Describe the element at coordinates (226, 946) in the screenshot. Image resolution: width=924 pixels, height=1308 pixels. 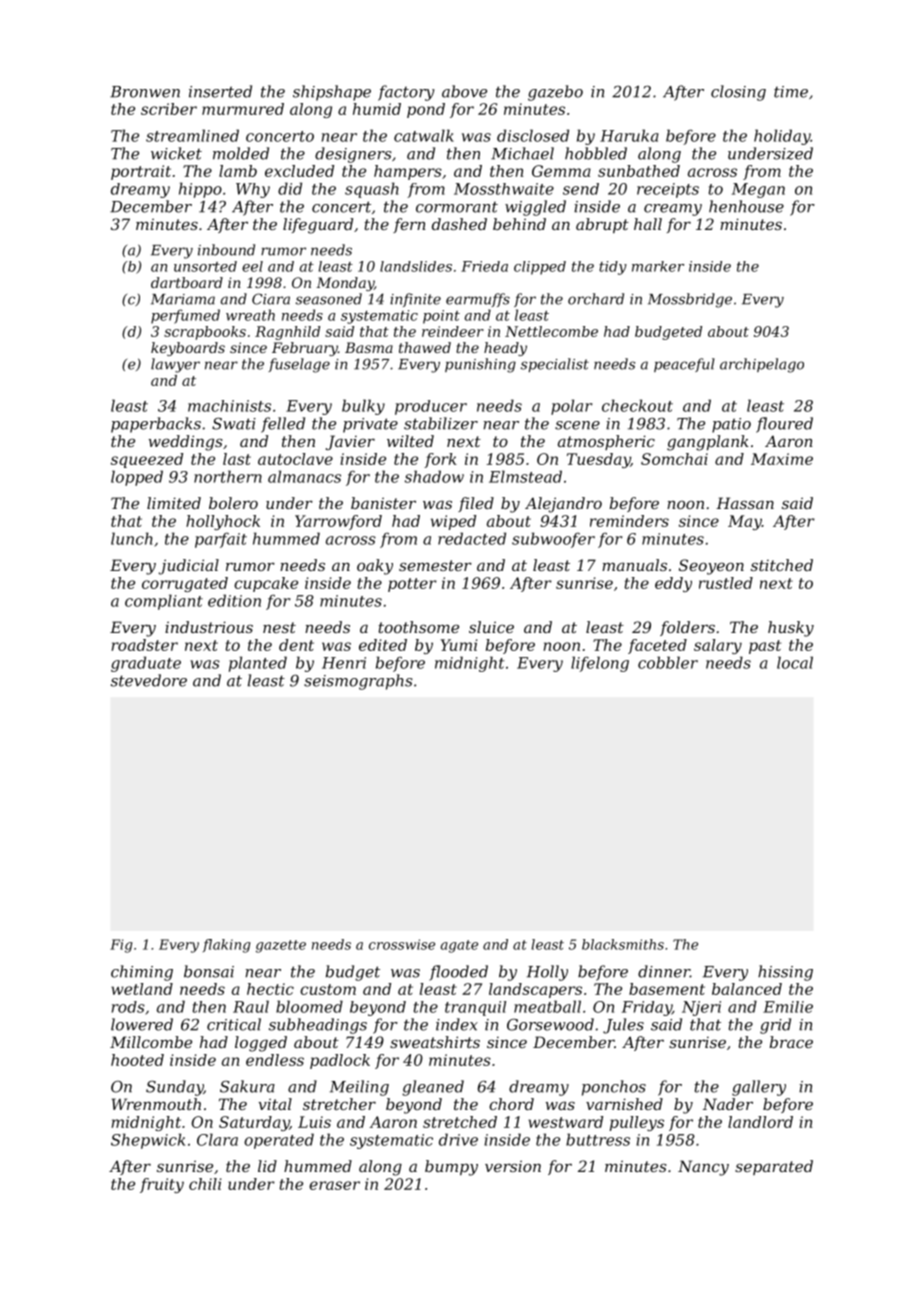
I see `flaking` at that location.
